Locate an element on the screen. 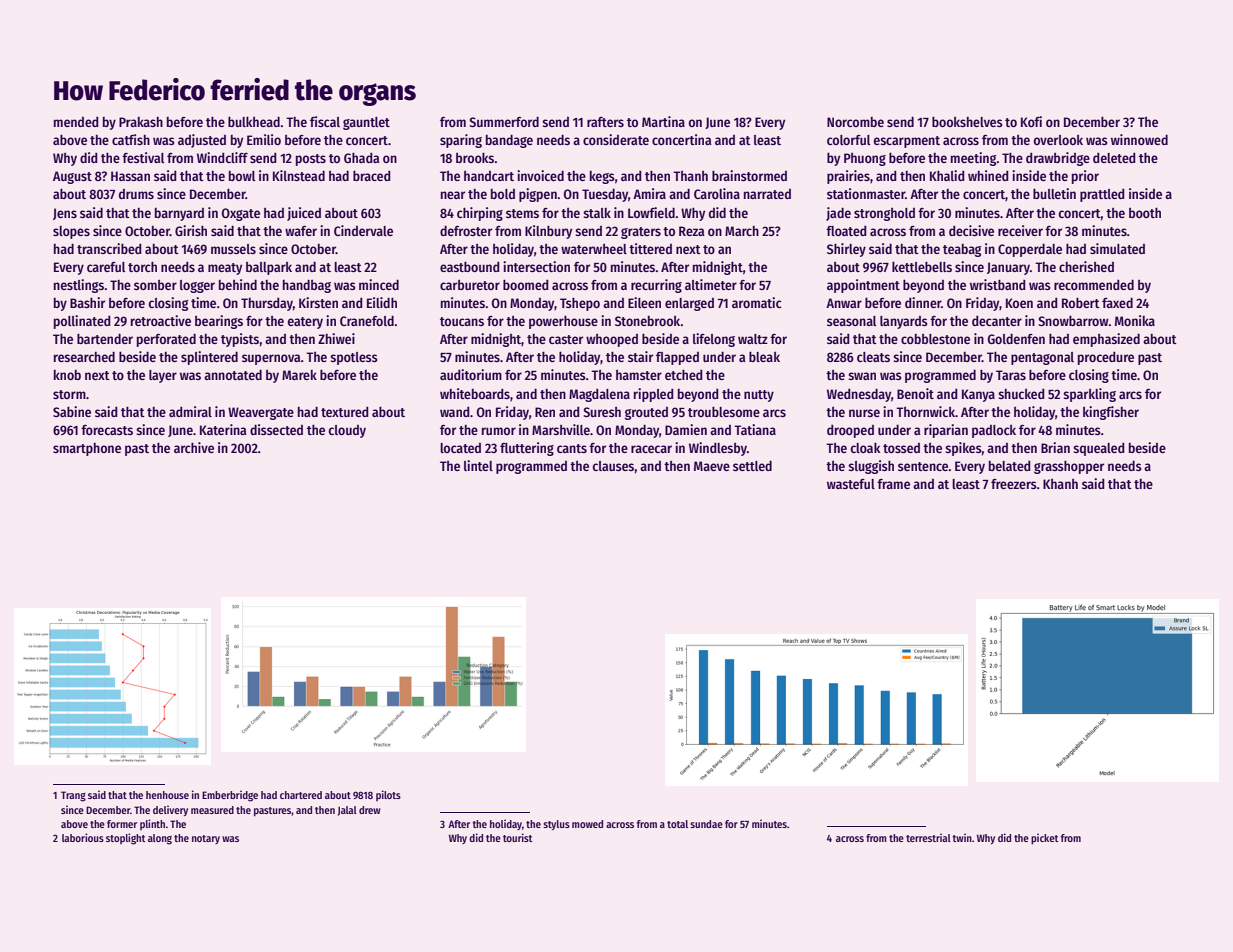 The image size is (1233, 952). freezers is located at coordinates (1014, 484).
